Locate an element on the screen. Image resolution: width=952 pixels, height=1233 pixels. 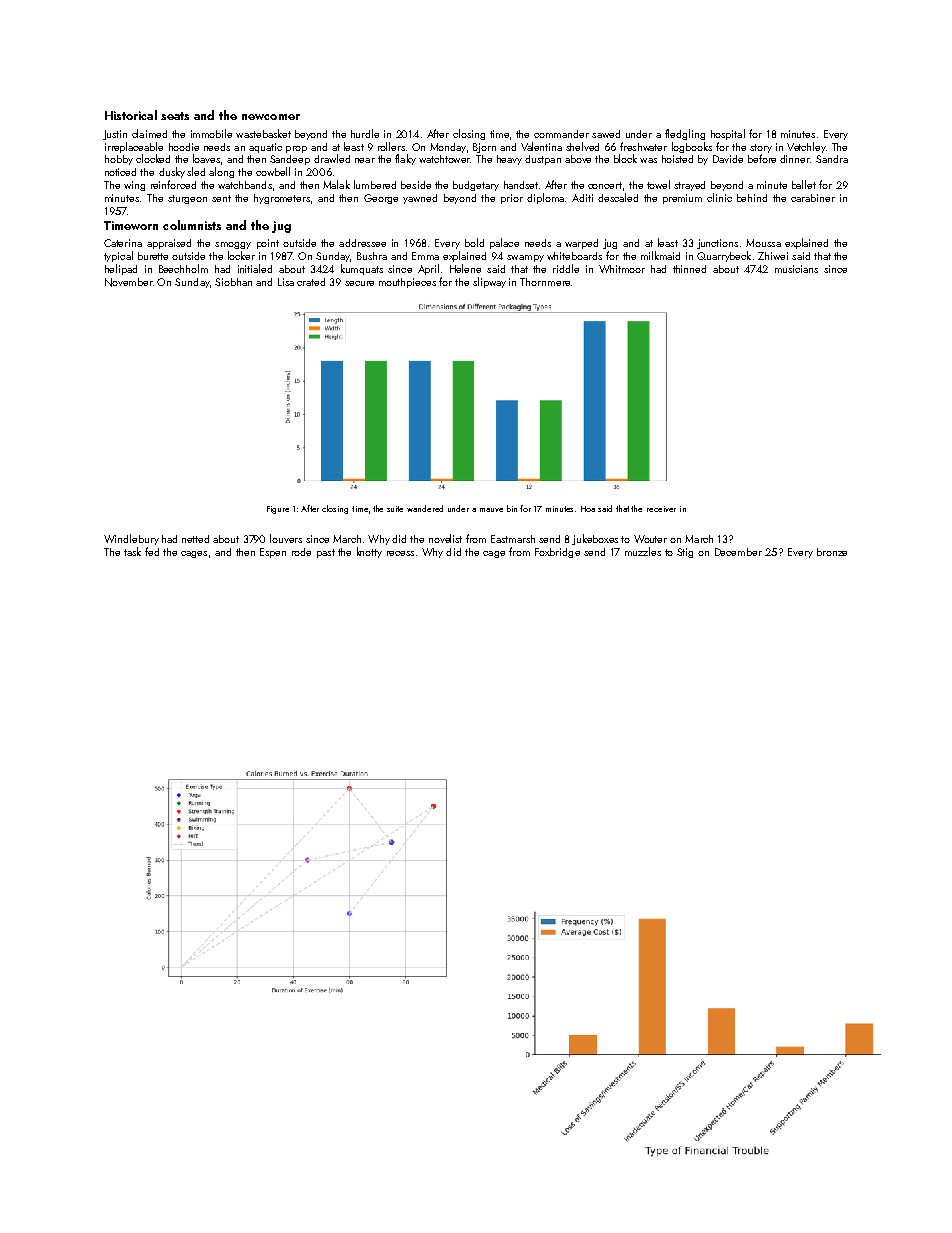
recess is located at coordinates (400, 553).
